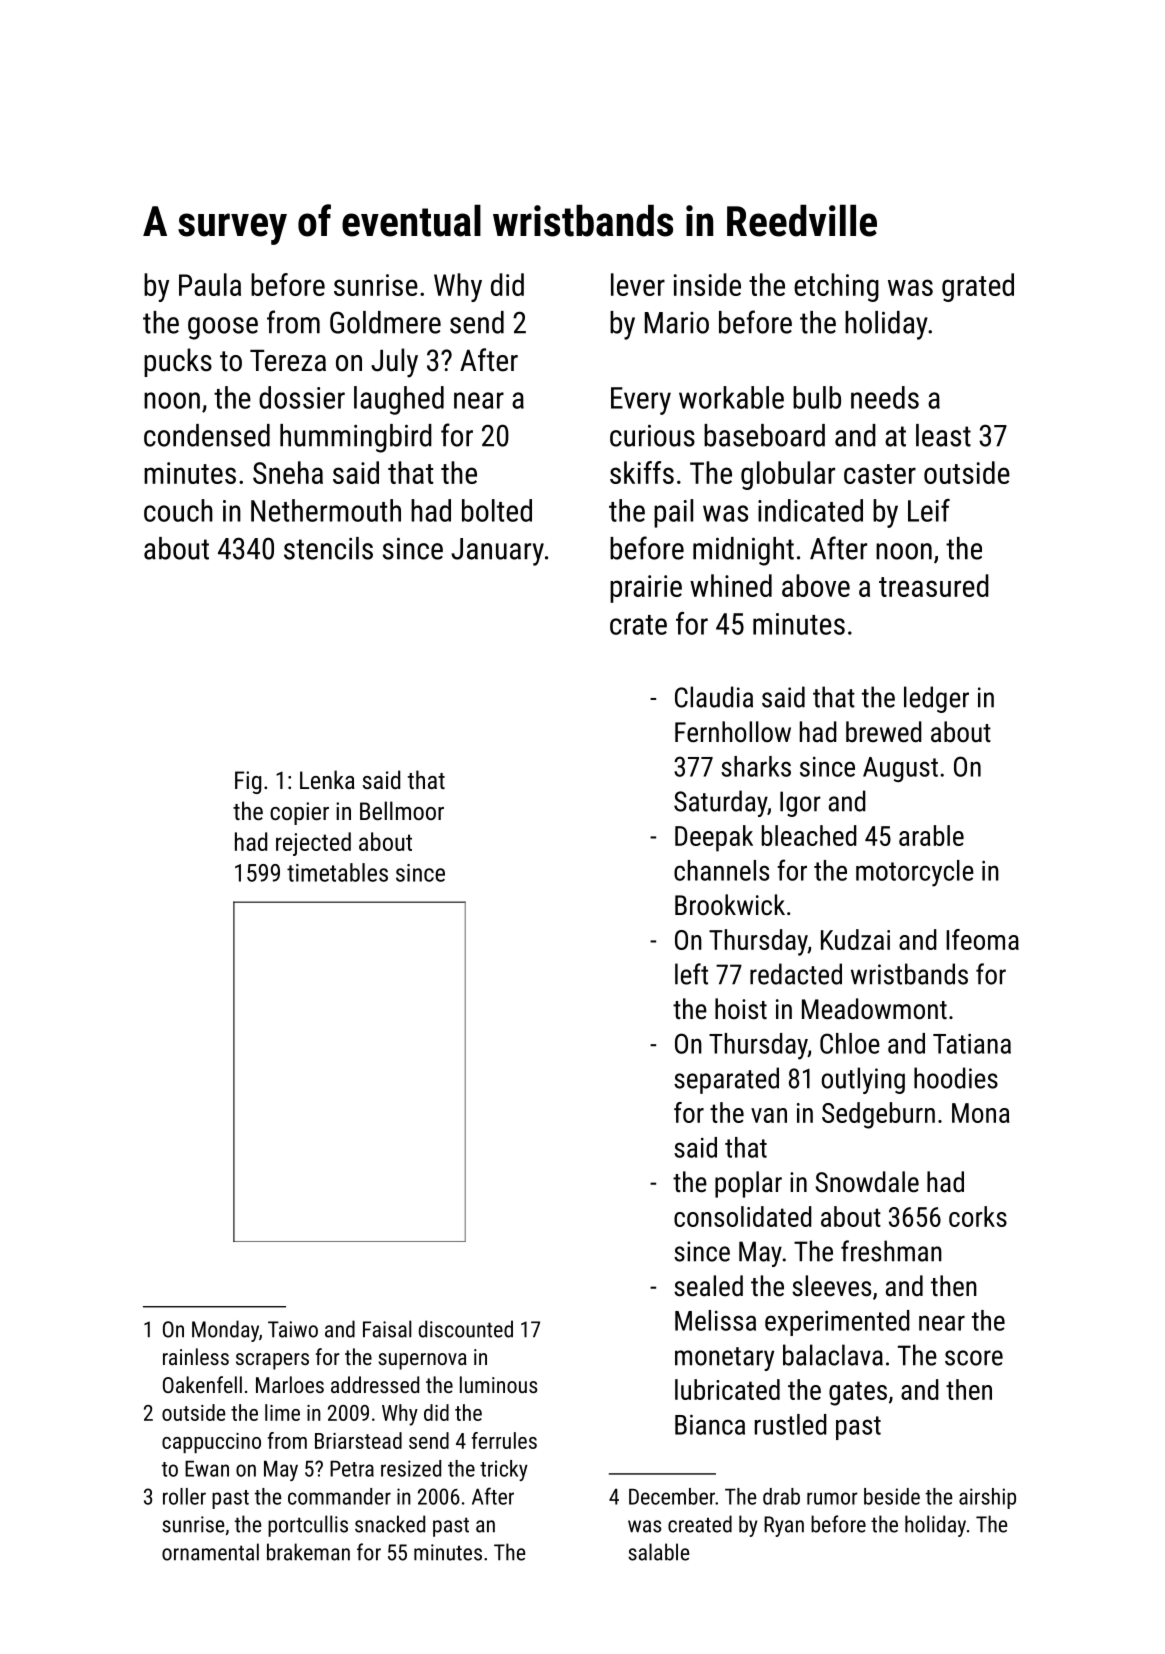  What do you see at coordinates (781, 1496) in the document?
I see `drab` at bounding box center [781, 1496].
